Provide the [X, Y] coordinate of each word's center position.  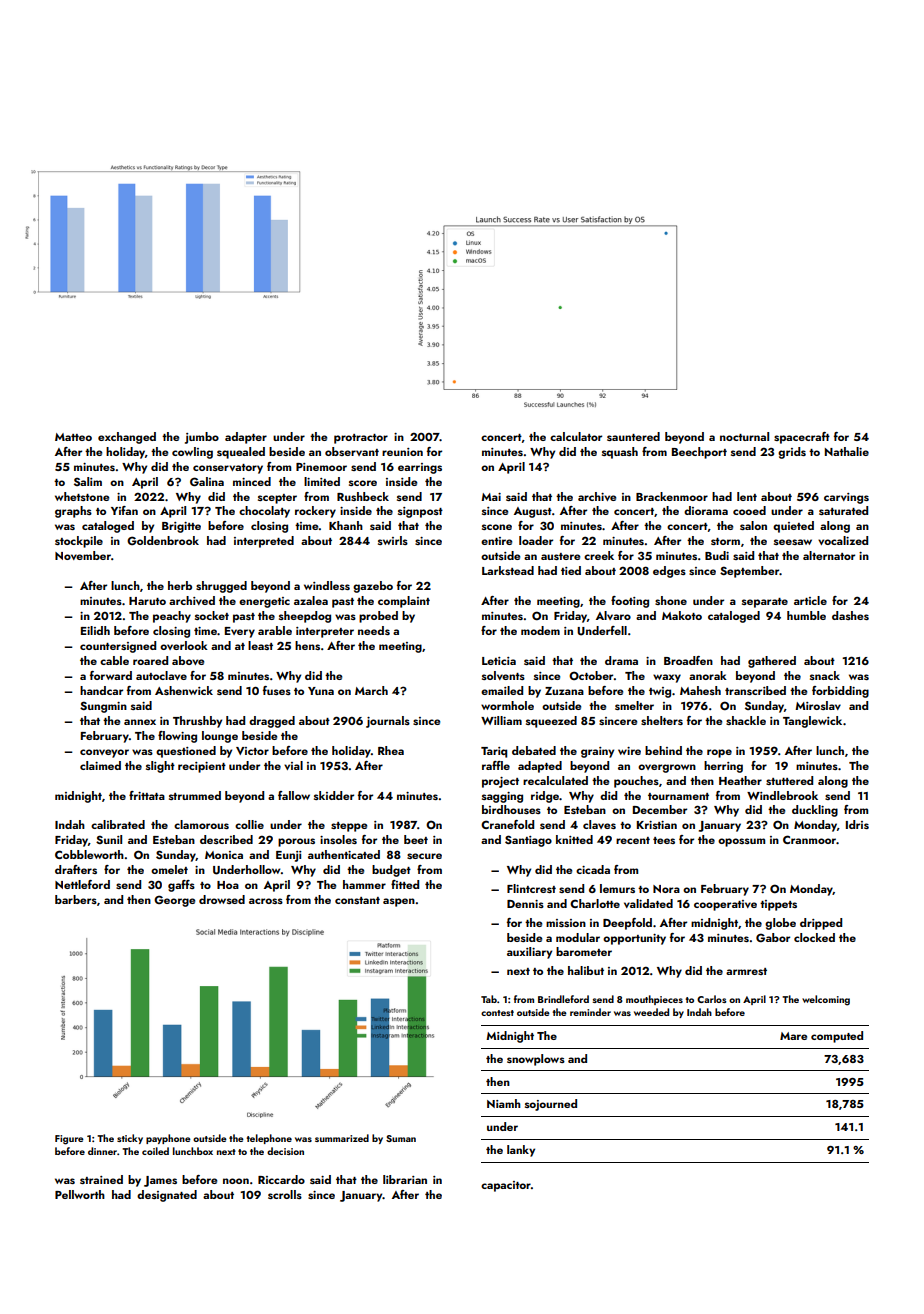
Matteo [73, 437]
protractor [361, 439]
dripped [821, 924]
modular [578, 937]
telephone [269, 1139]
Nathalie [847, 451]
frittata [147, 795]
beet [416, 839]
